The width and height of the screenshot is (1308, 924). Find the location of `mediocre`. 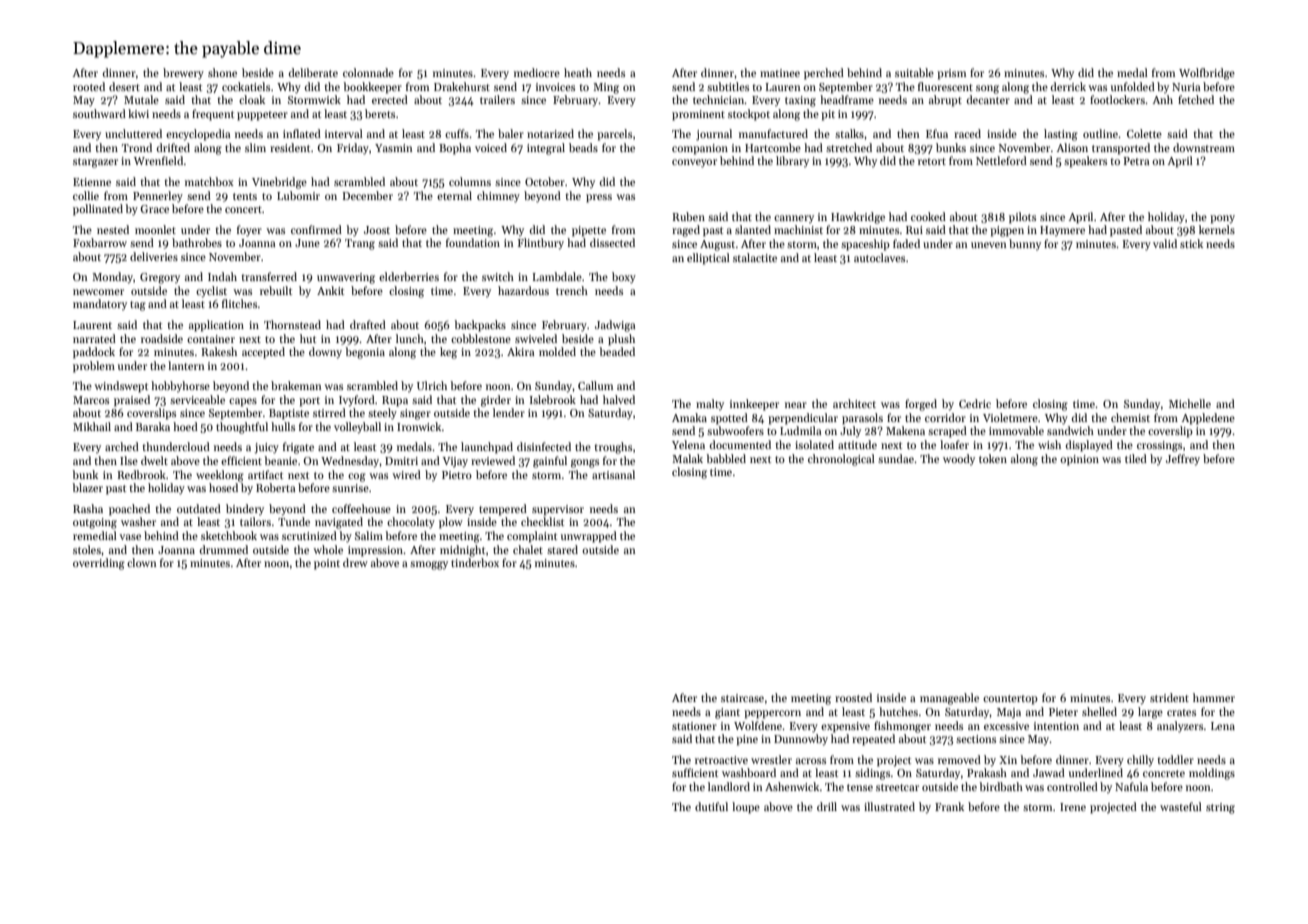

mediocre is located at coordinates (537, 72).
